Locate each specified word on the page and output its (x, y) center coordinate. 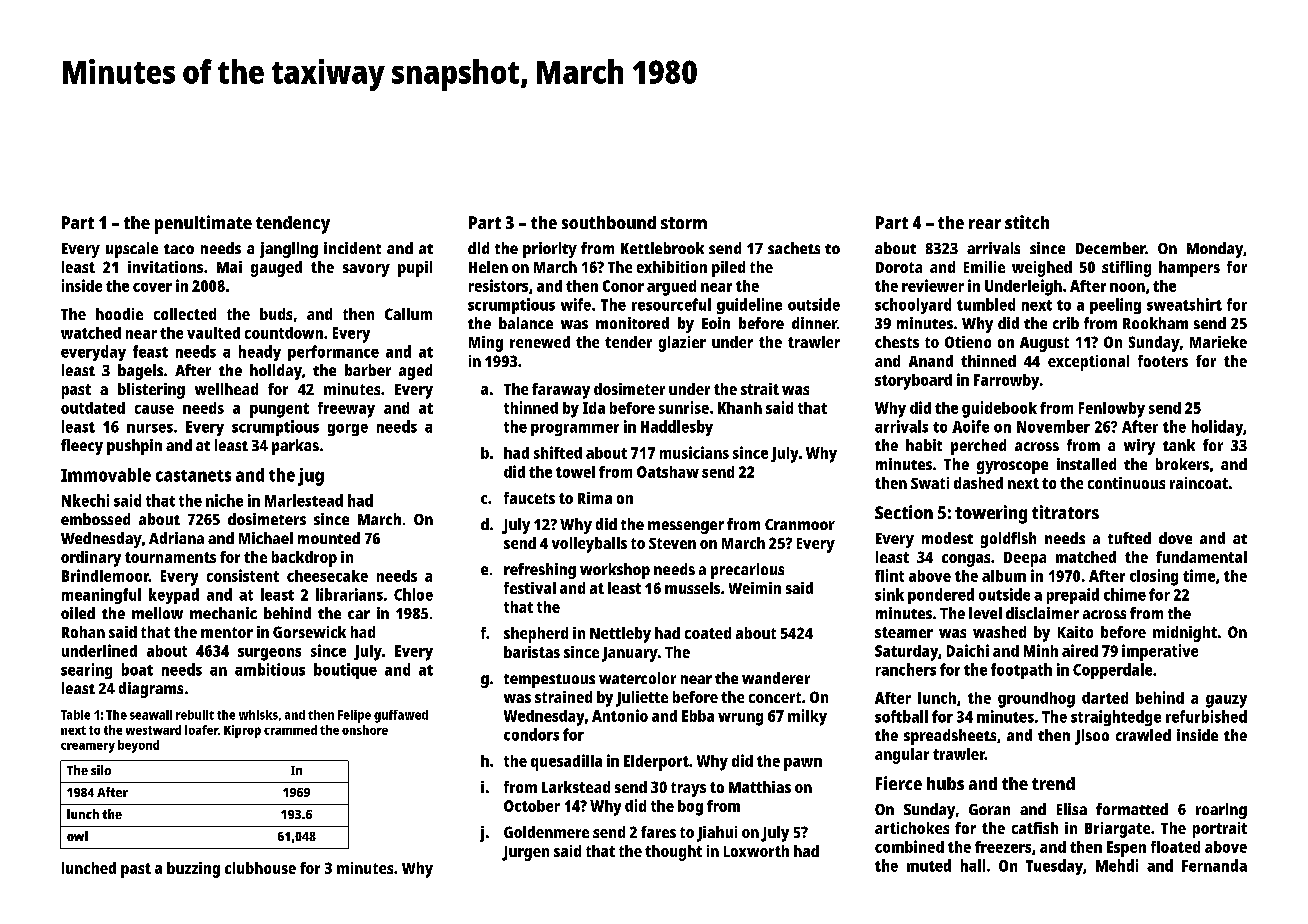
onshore (365, 730)
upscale (132, 250)
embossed (95, 519)
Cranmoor (800, 524)
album (1004, 576)
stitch (1027, 222)
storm (684, 223)
